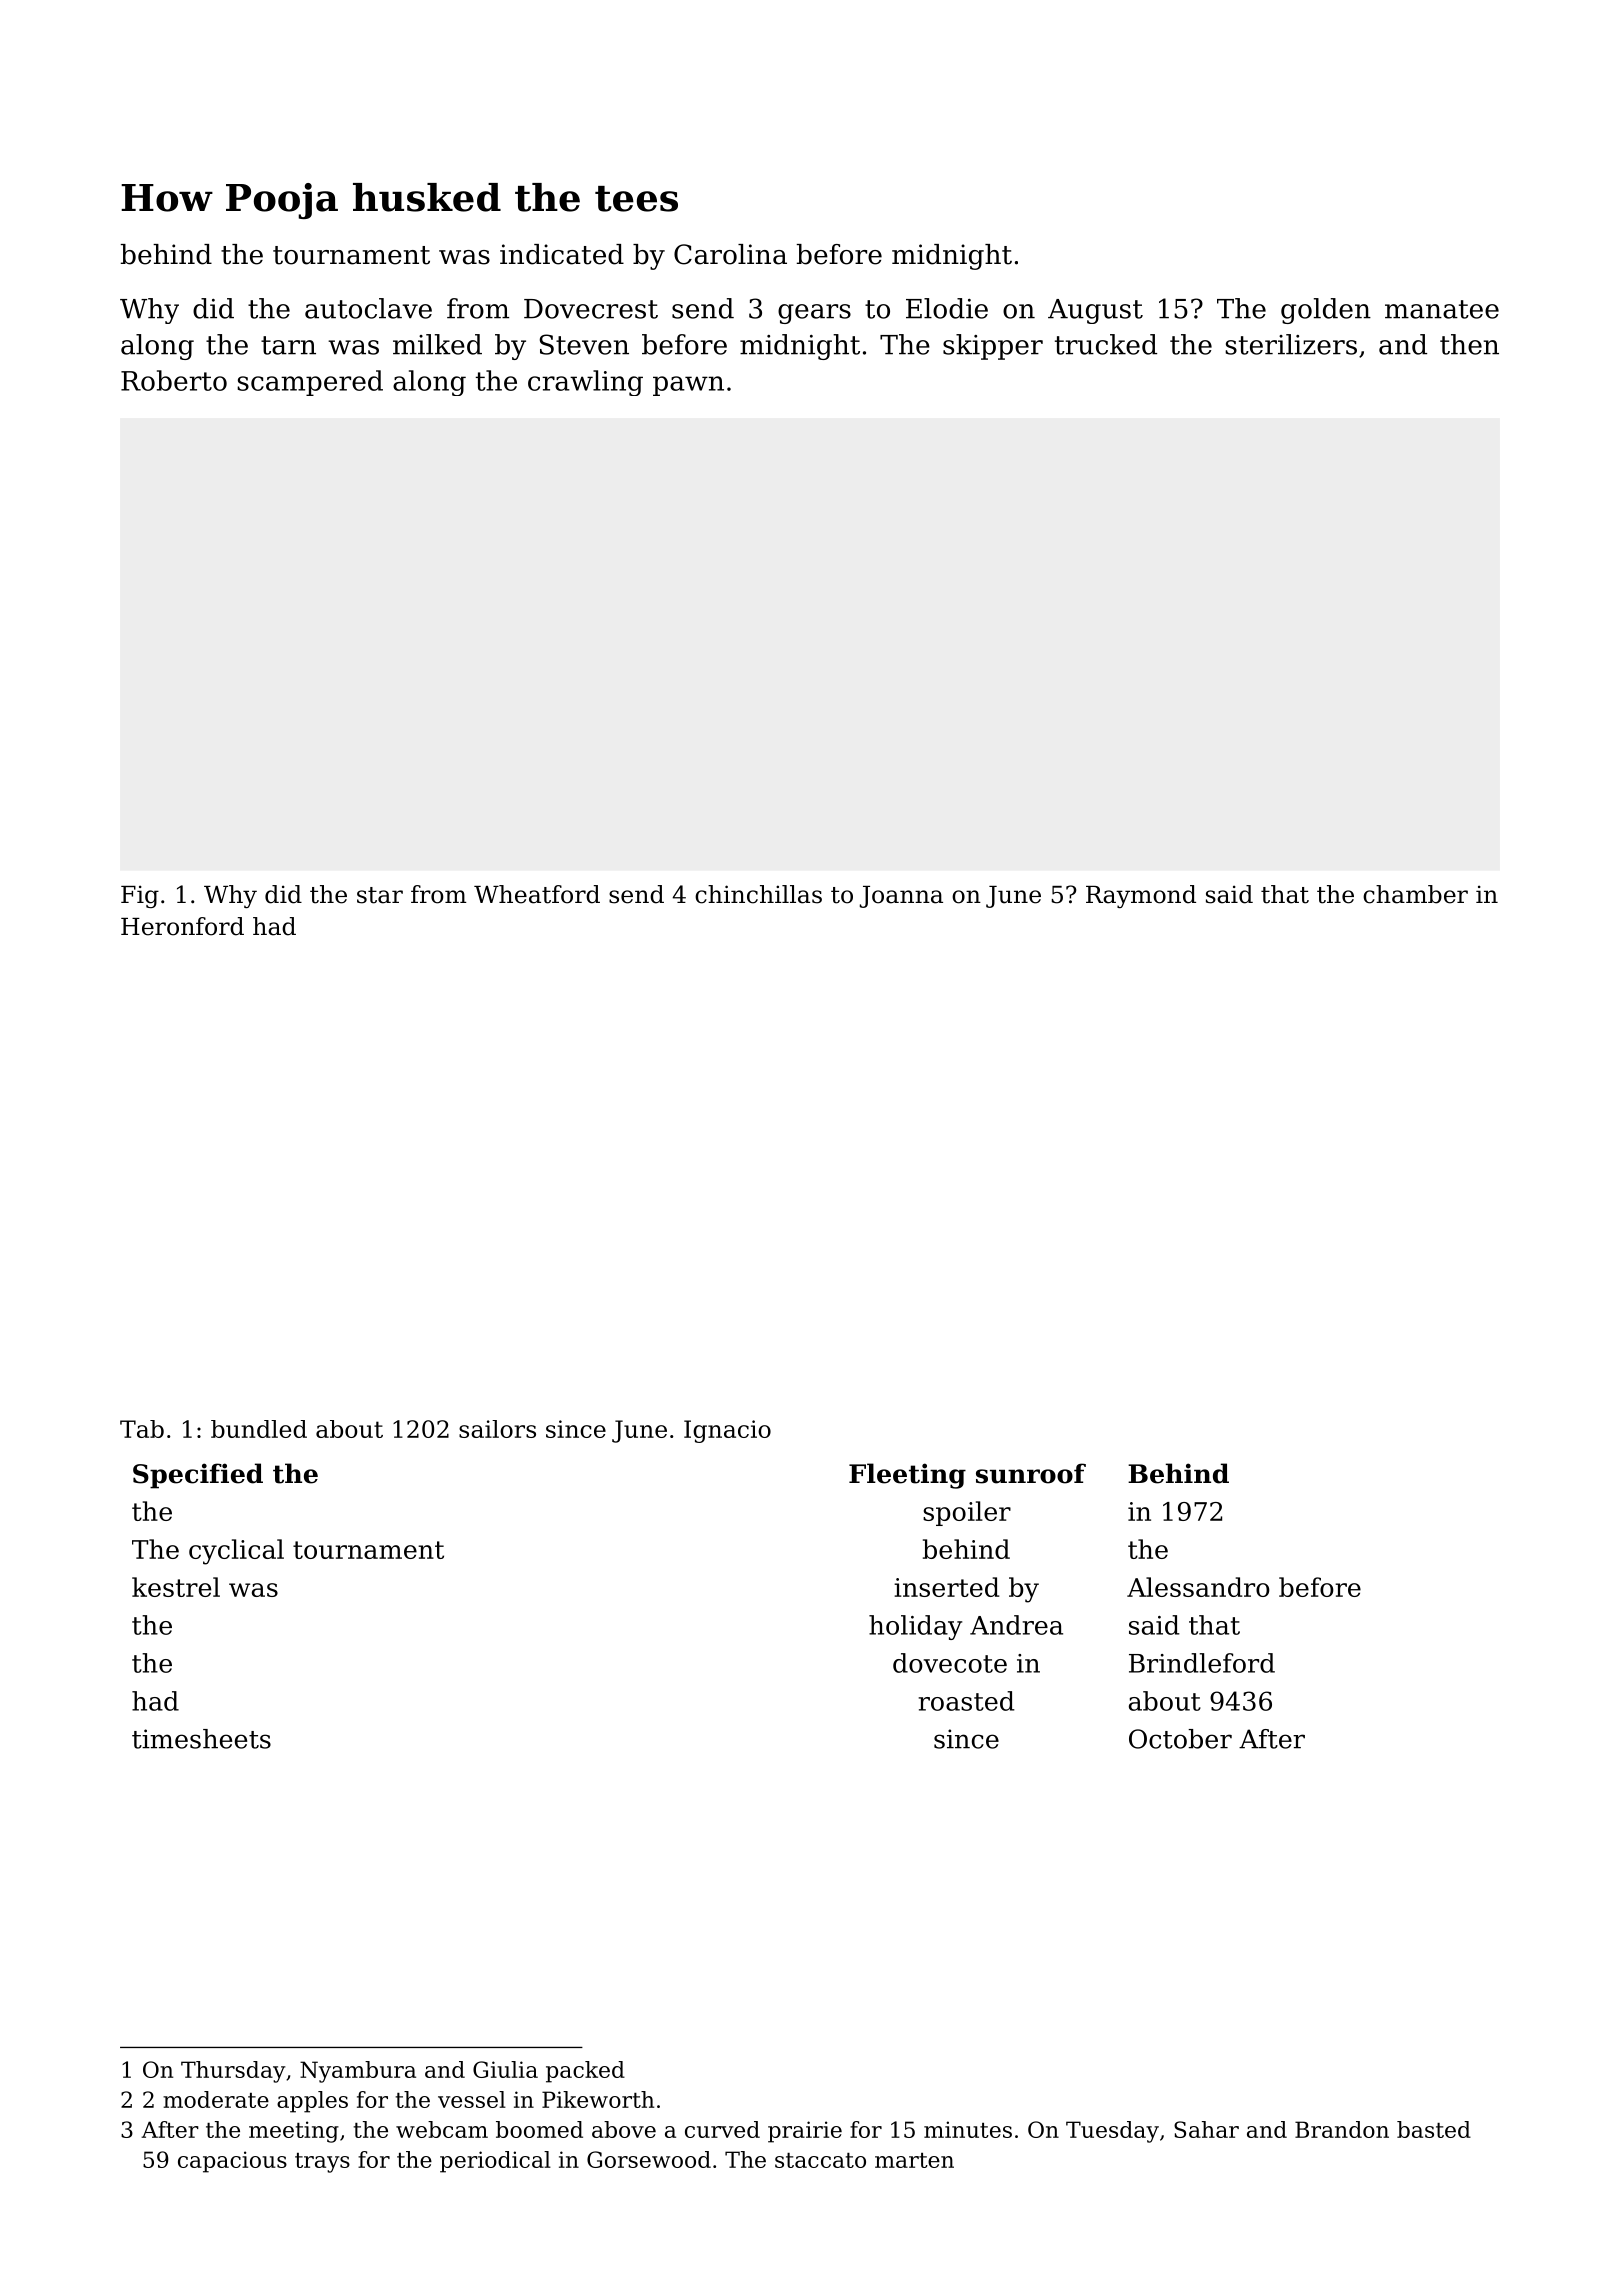 The height and width of the page is (2292, 1620). Describe the element at coordinates (562, 254) in the page. I see `indicated` at that location.
